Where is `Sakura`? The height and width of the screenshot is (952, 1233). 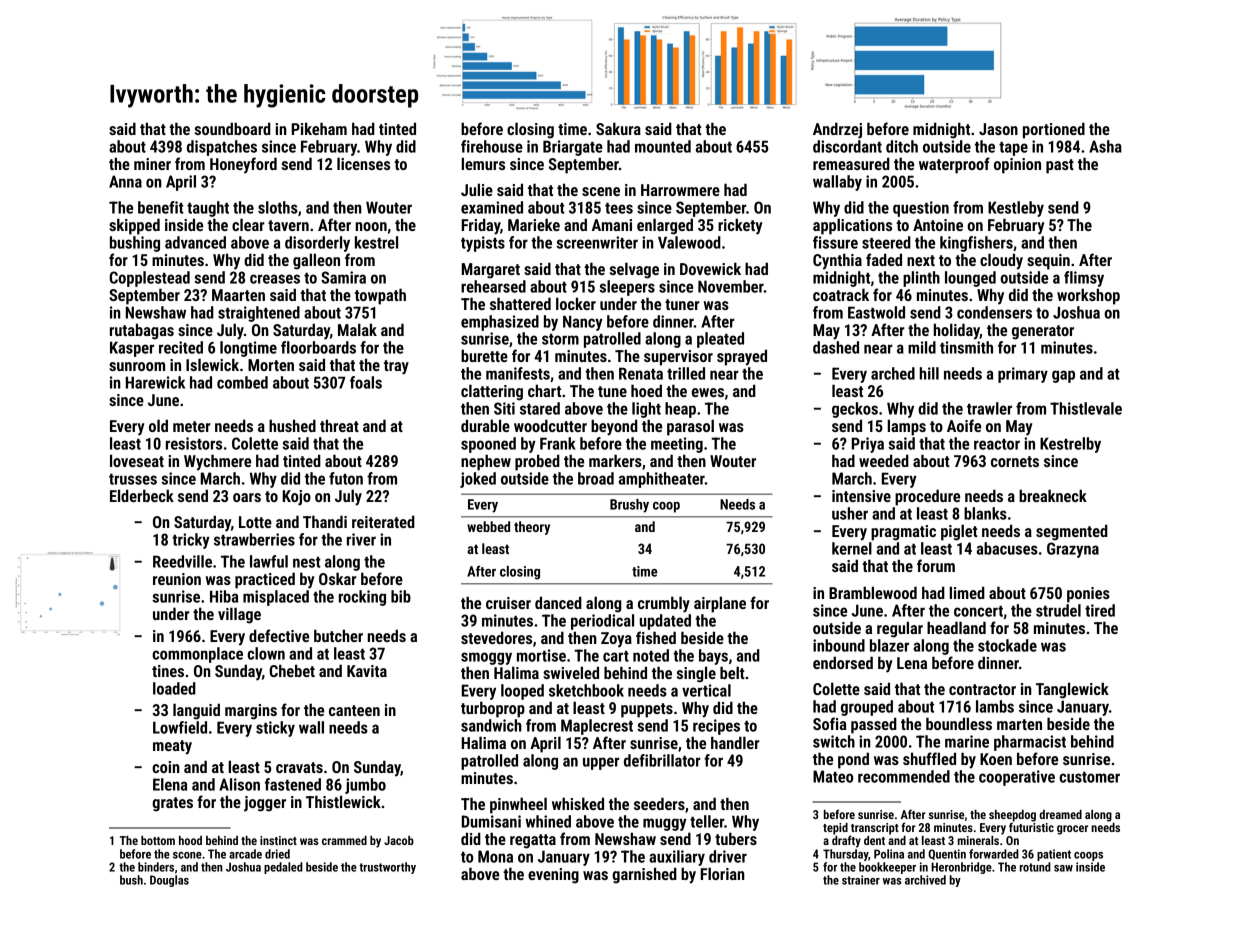 Sakura is located at coordinates (618, 128).
